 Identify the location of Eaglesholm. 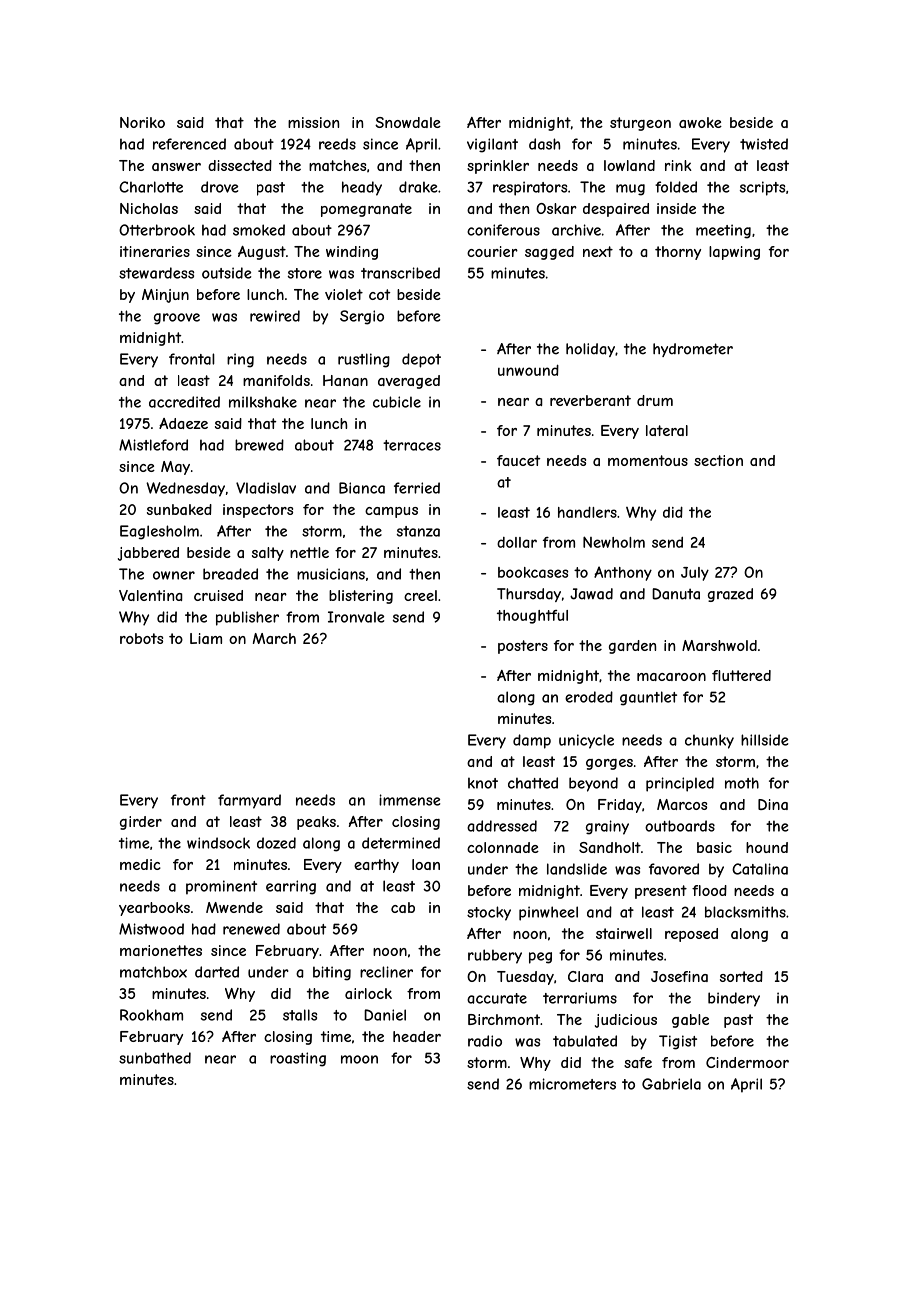
(159, 532).
